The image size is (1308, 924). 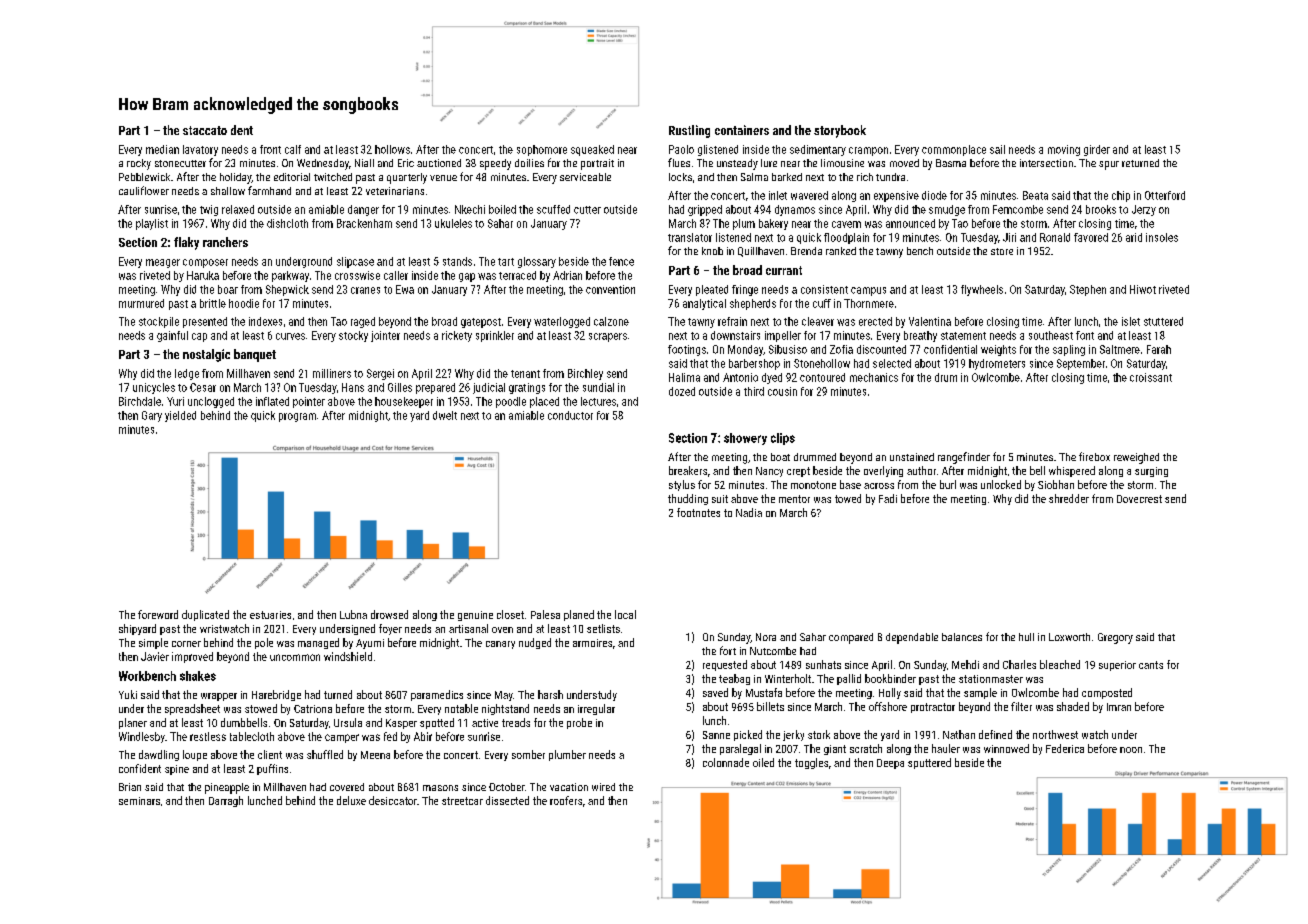 What do you see at coordinates (226, 801) in the page?
I see `Darragh` at bounding box center [226, 801].
